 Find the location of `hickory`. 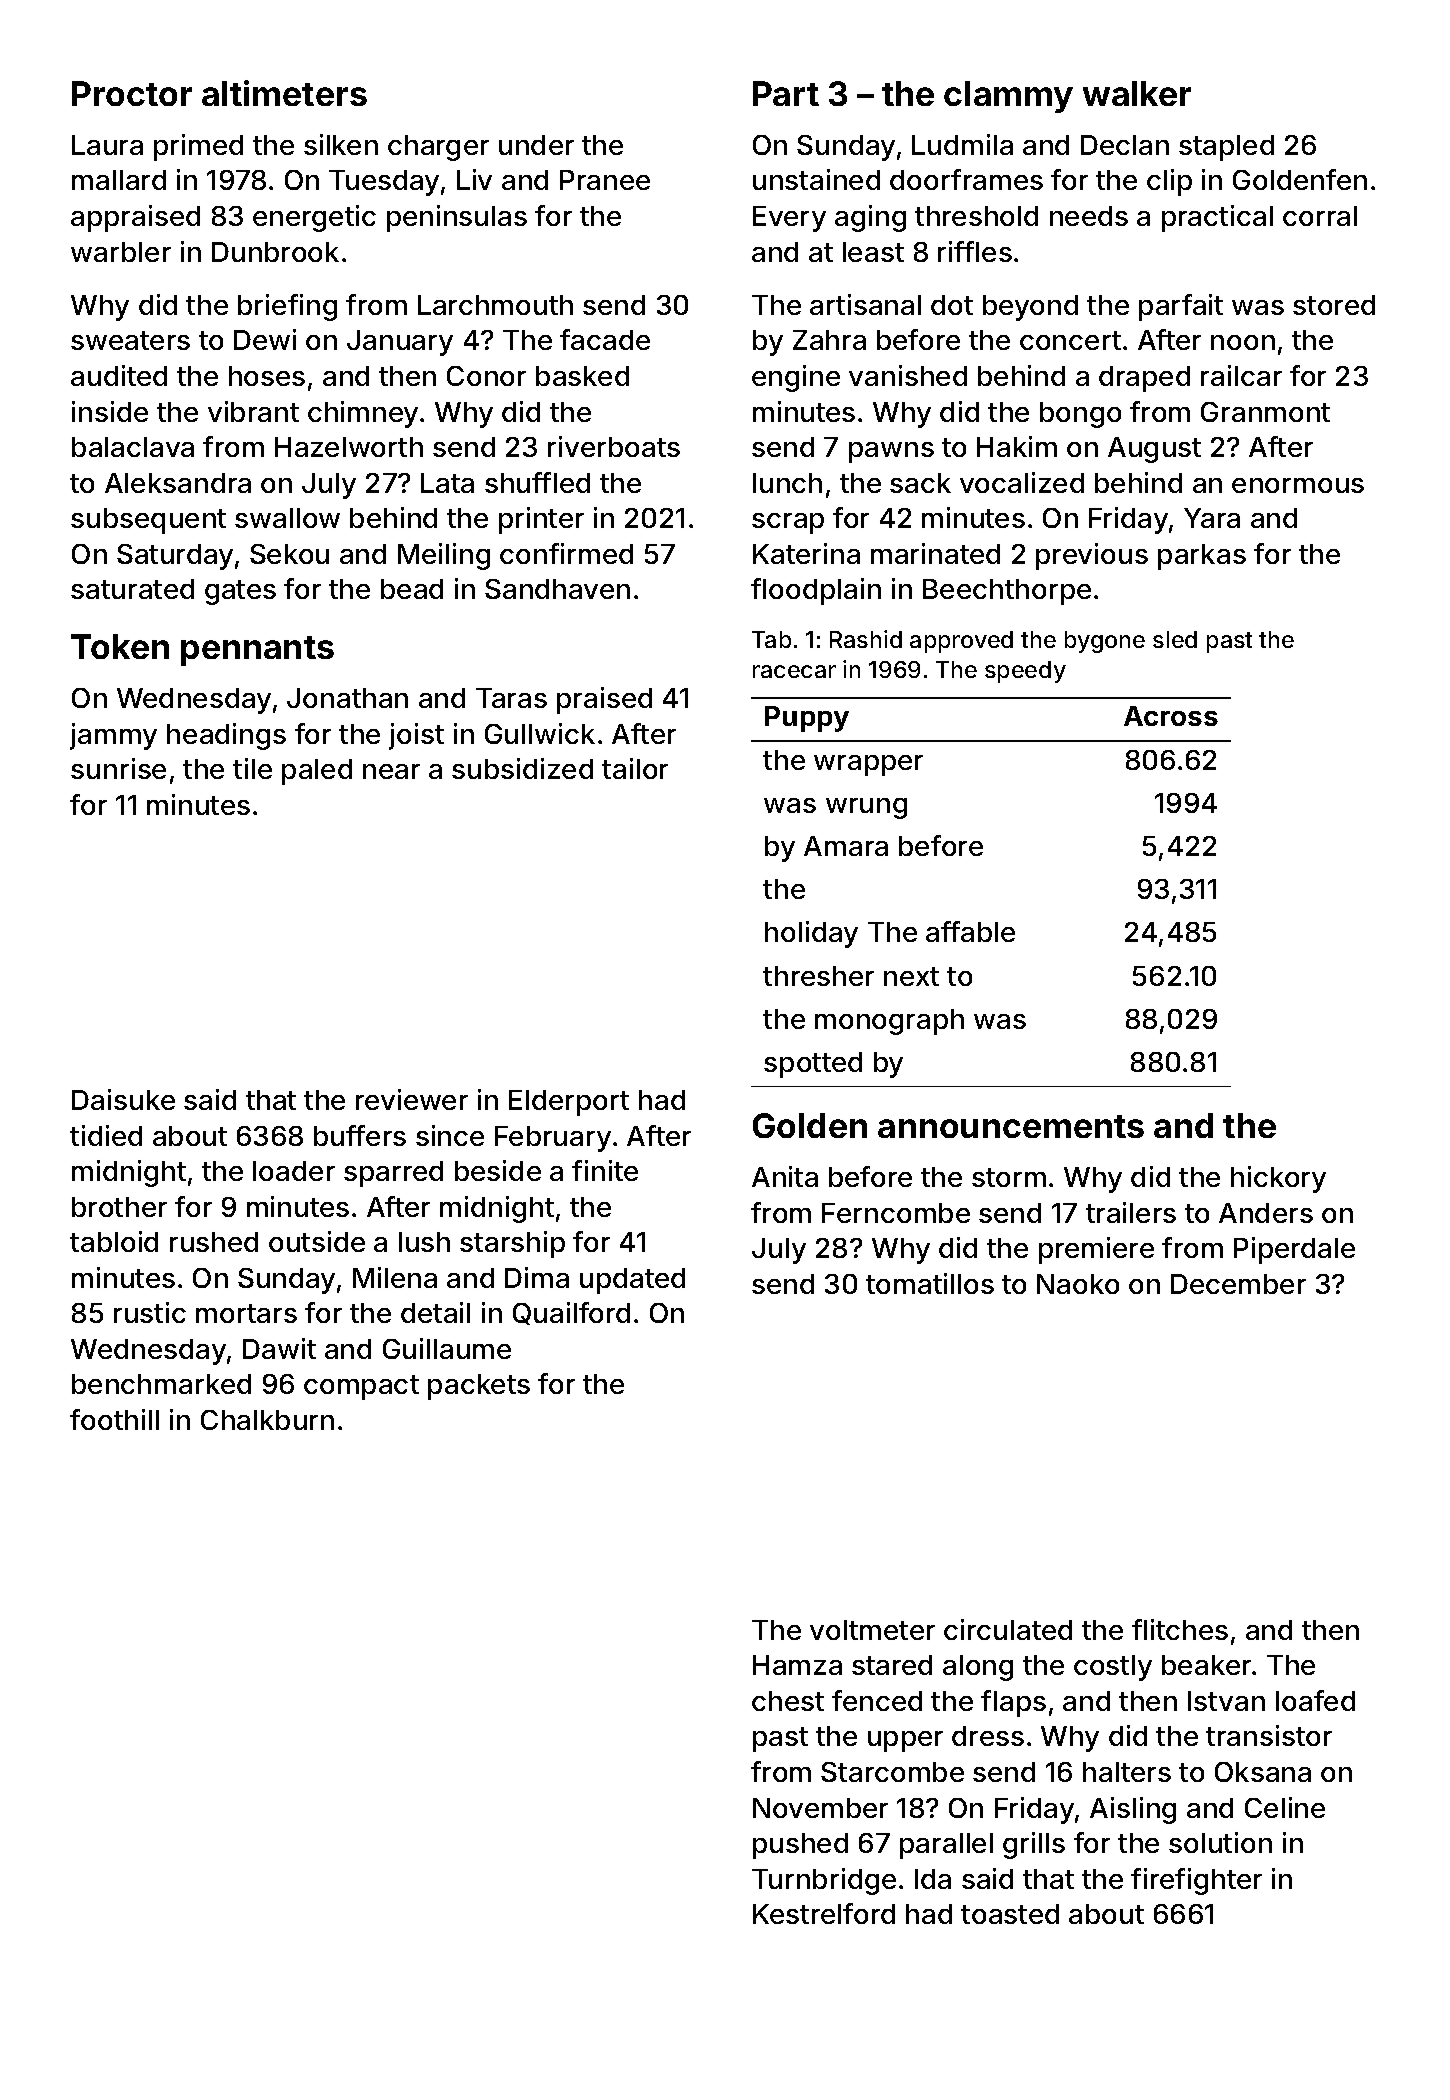

hickory is located at coordinates (1278, 1179).
